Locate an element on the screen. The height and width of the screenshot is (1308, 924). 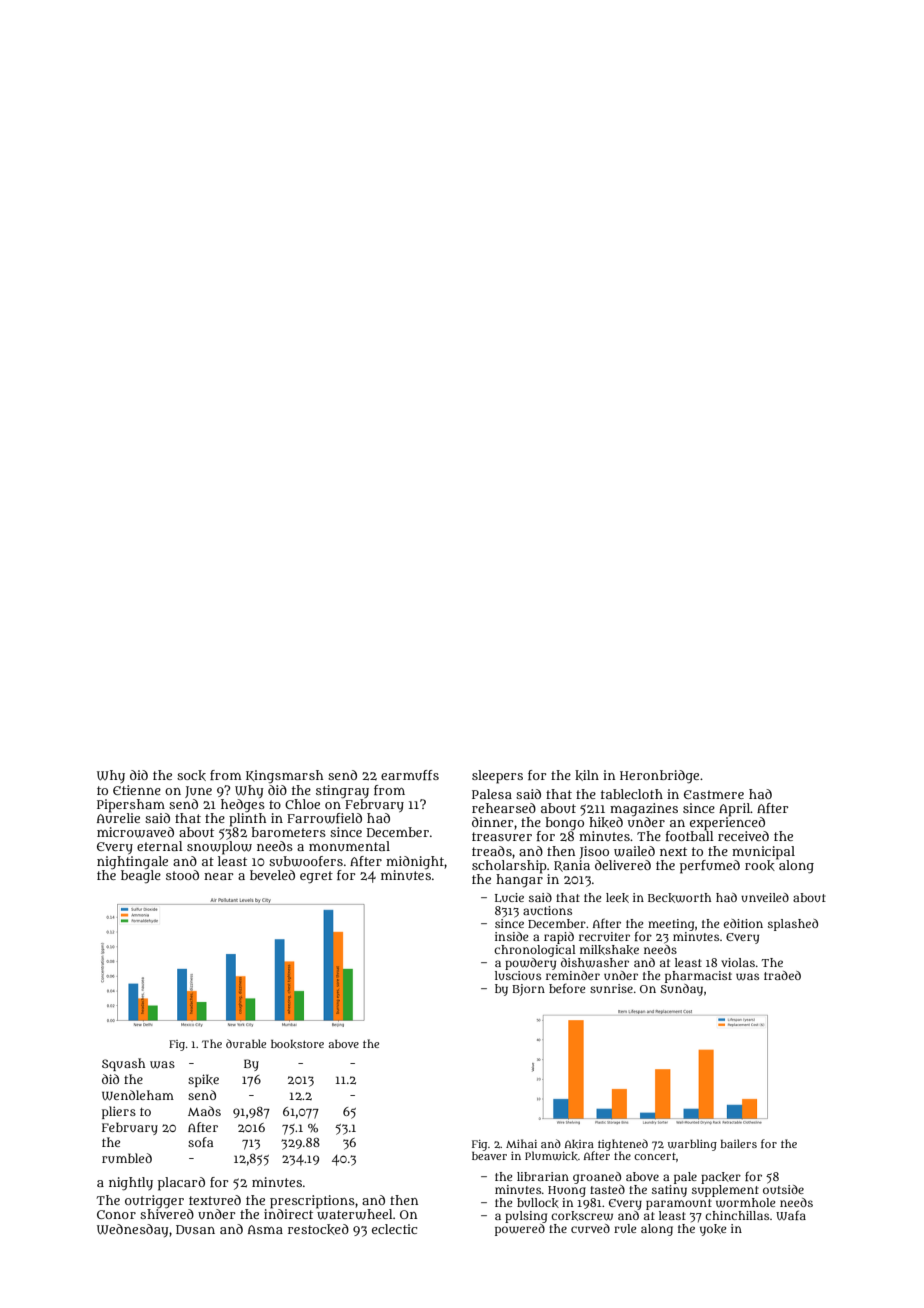
nightingale is located at coordinates (132, 862).
